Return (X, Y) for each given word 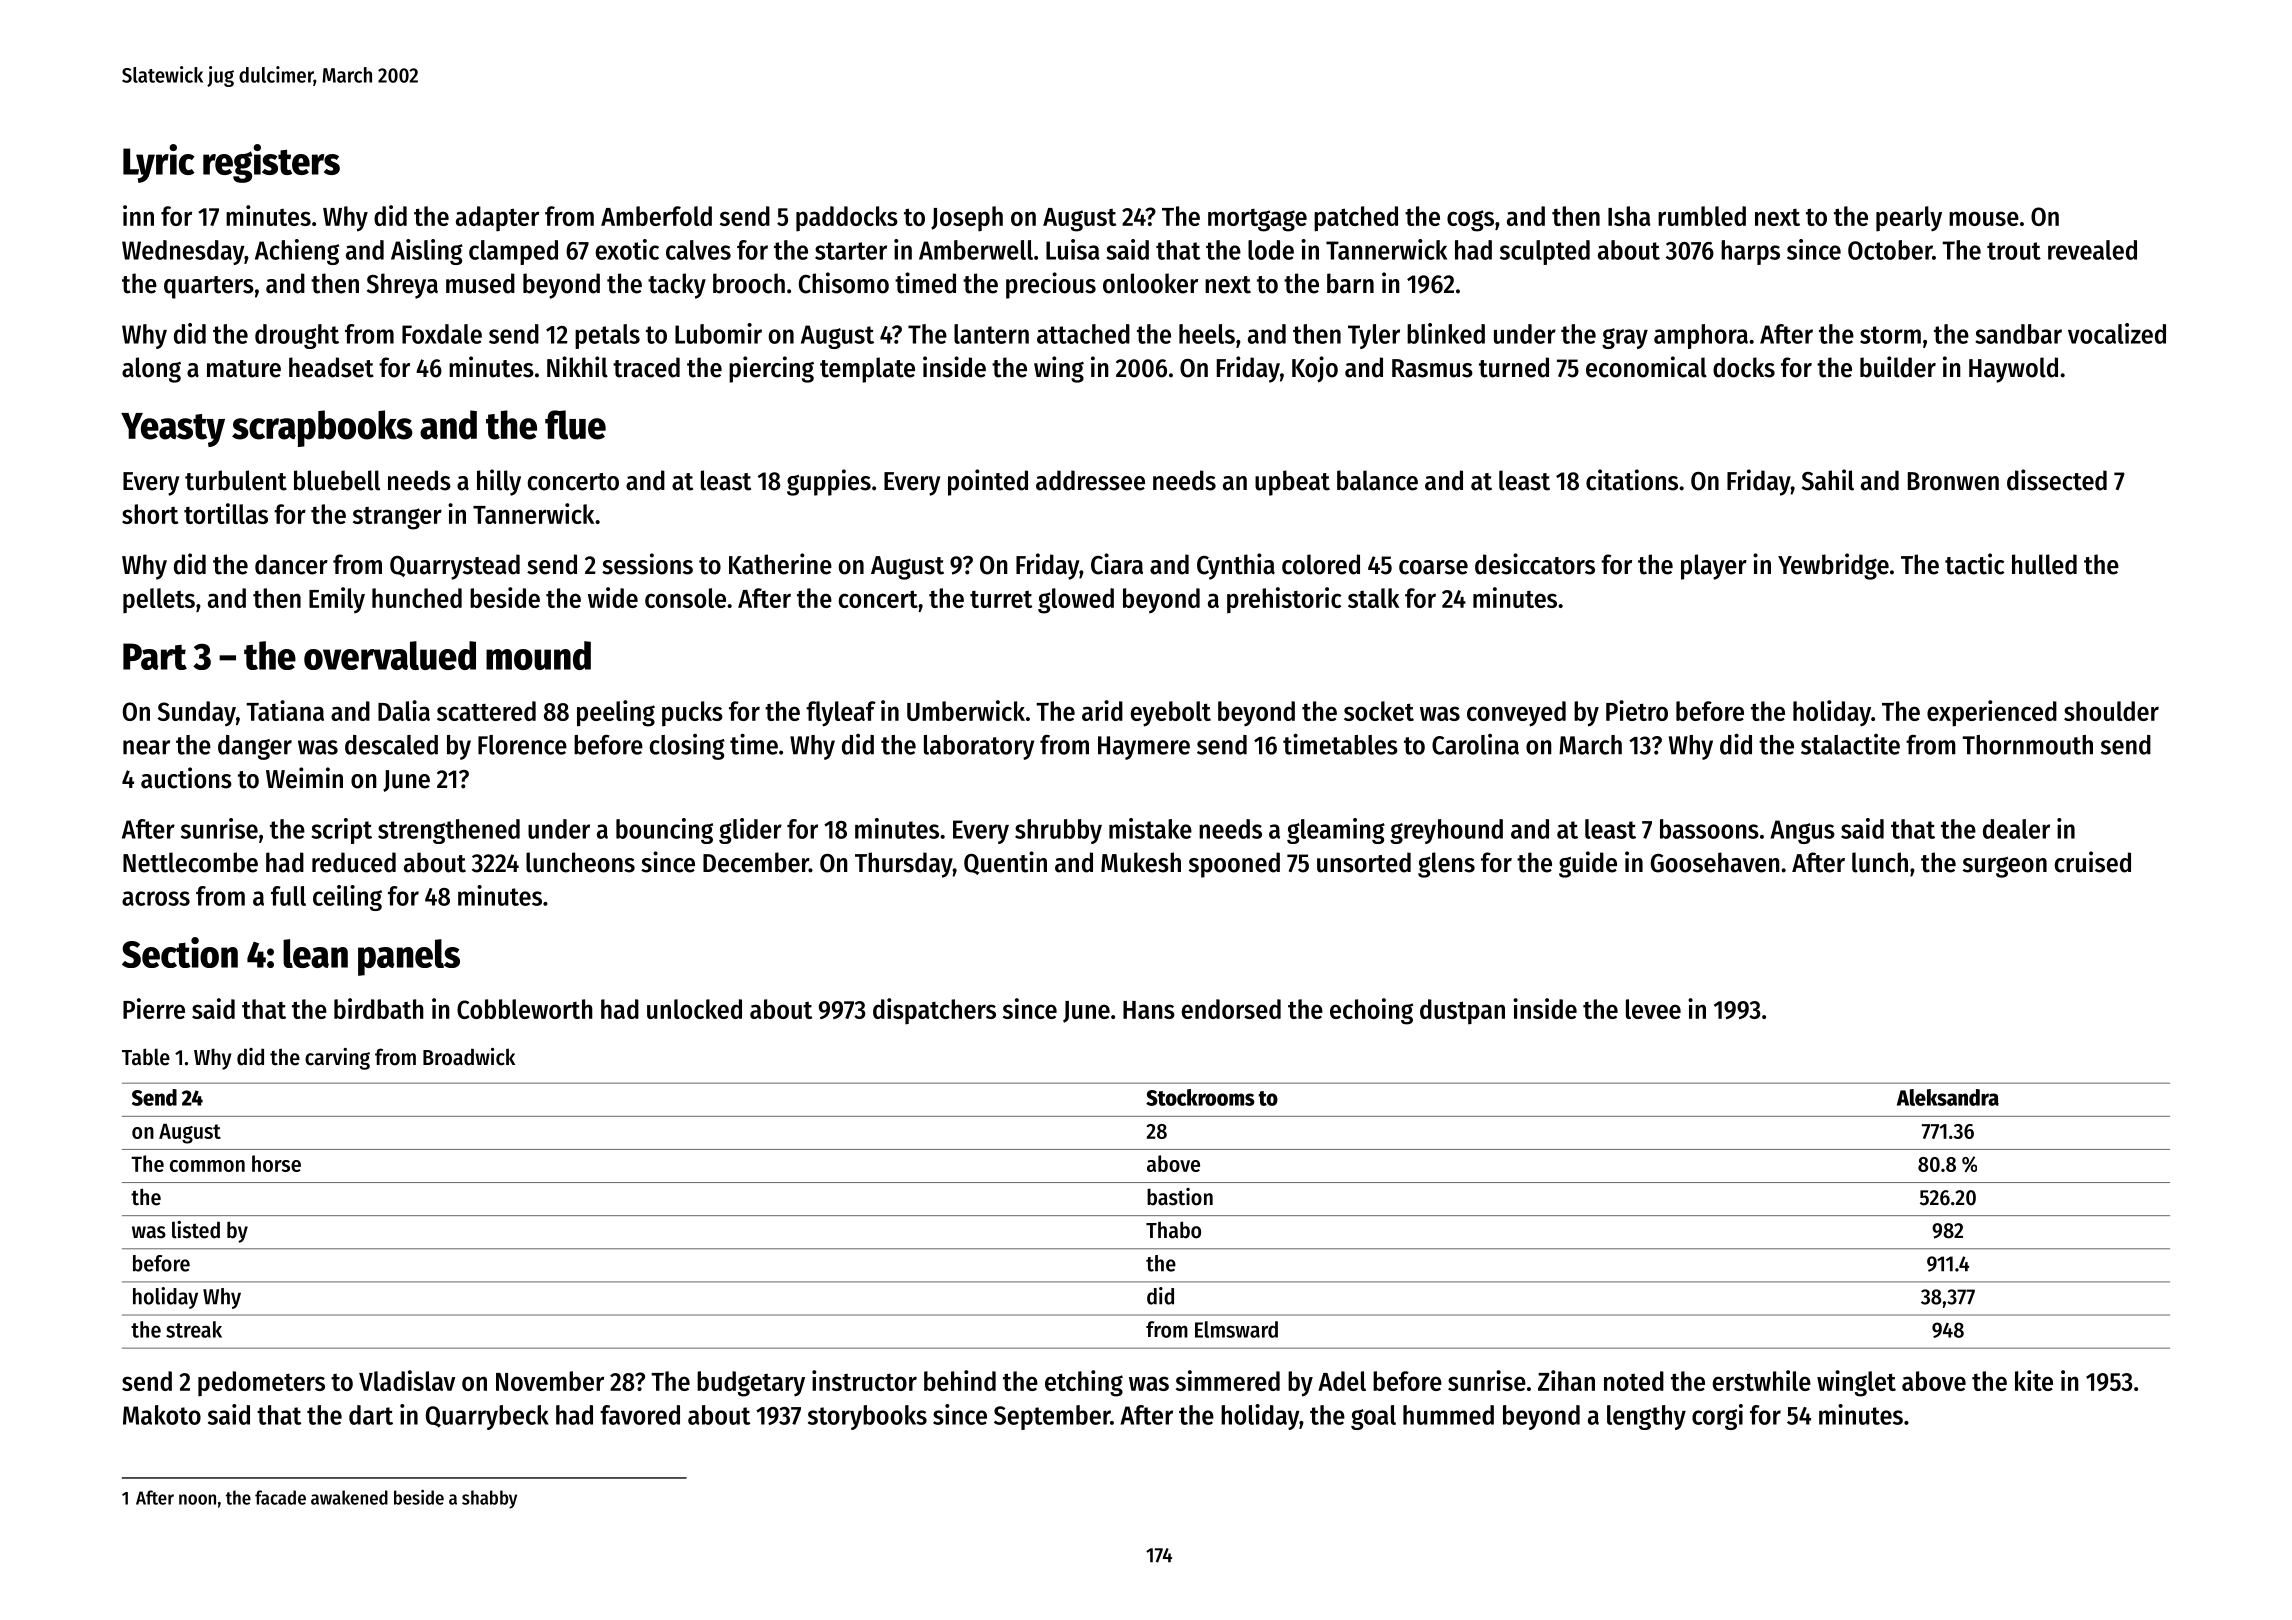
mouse (1984, 218)
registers (271, 163)
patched (1356, 219)
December (756, 862)
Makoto (162, 1415)
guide (1588, 864)
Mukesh (1141, 862)
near (146, 747)
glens (1446, 865)
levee (1653, 1009)
